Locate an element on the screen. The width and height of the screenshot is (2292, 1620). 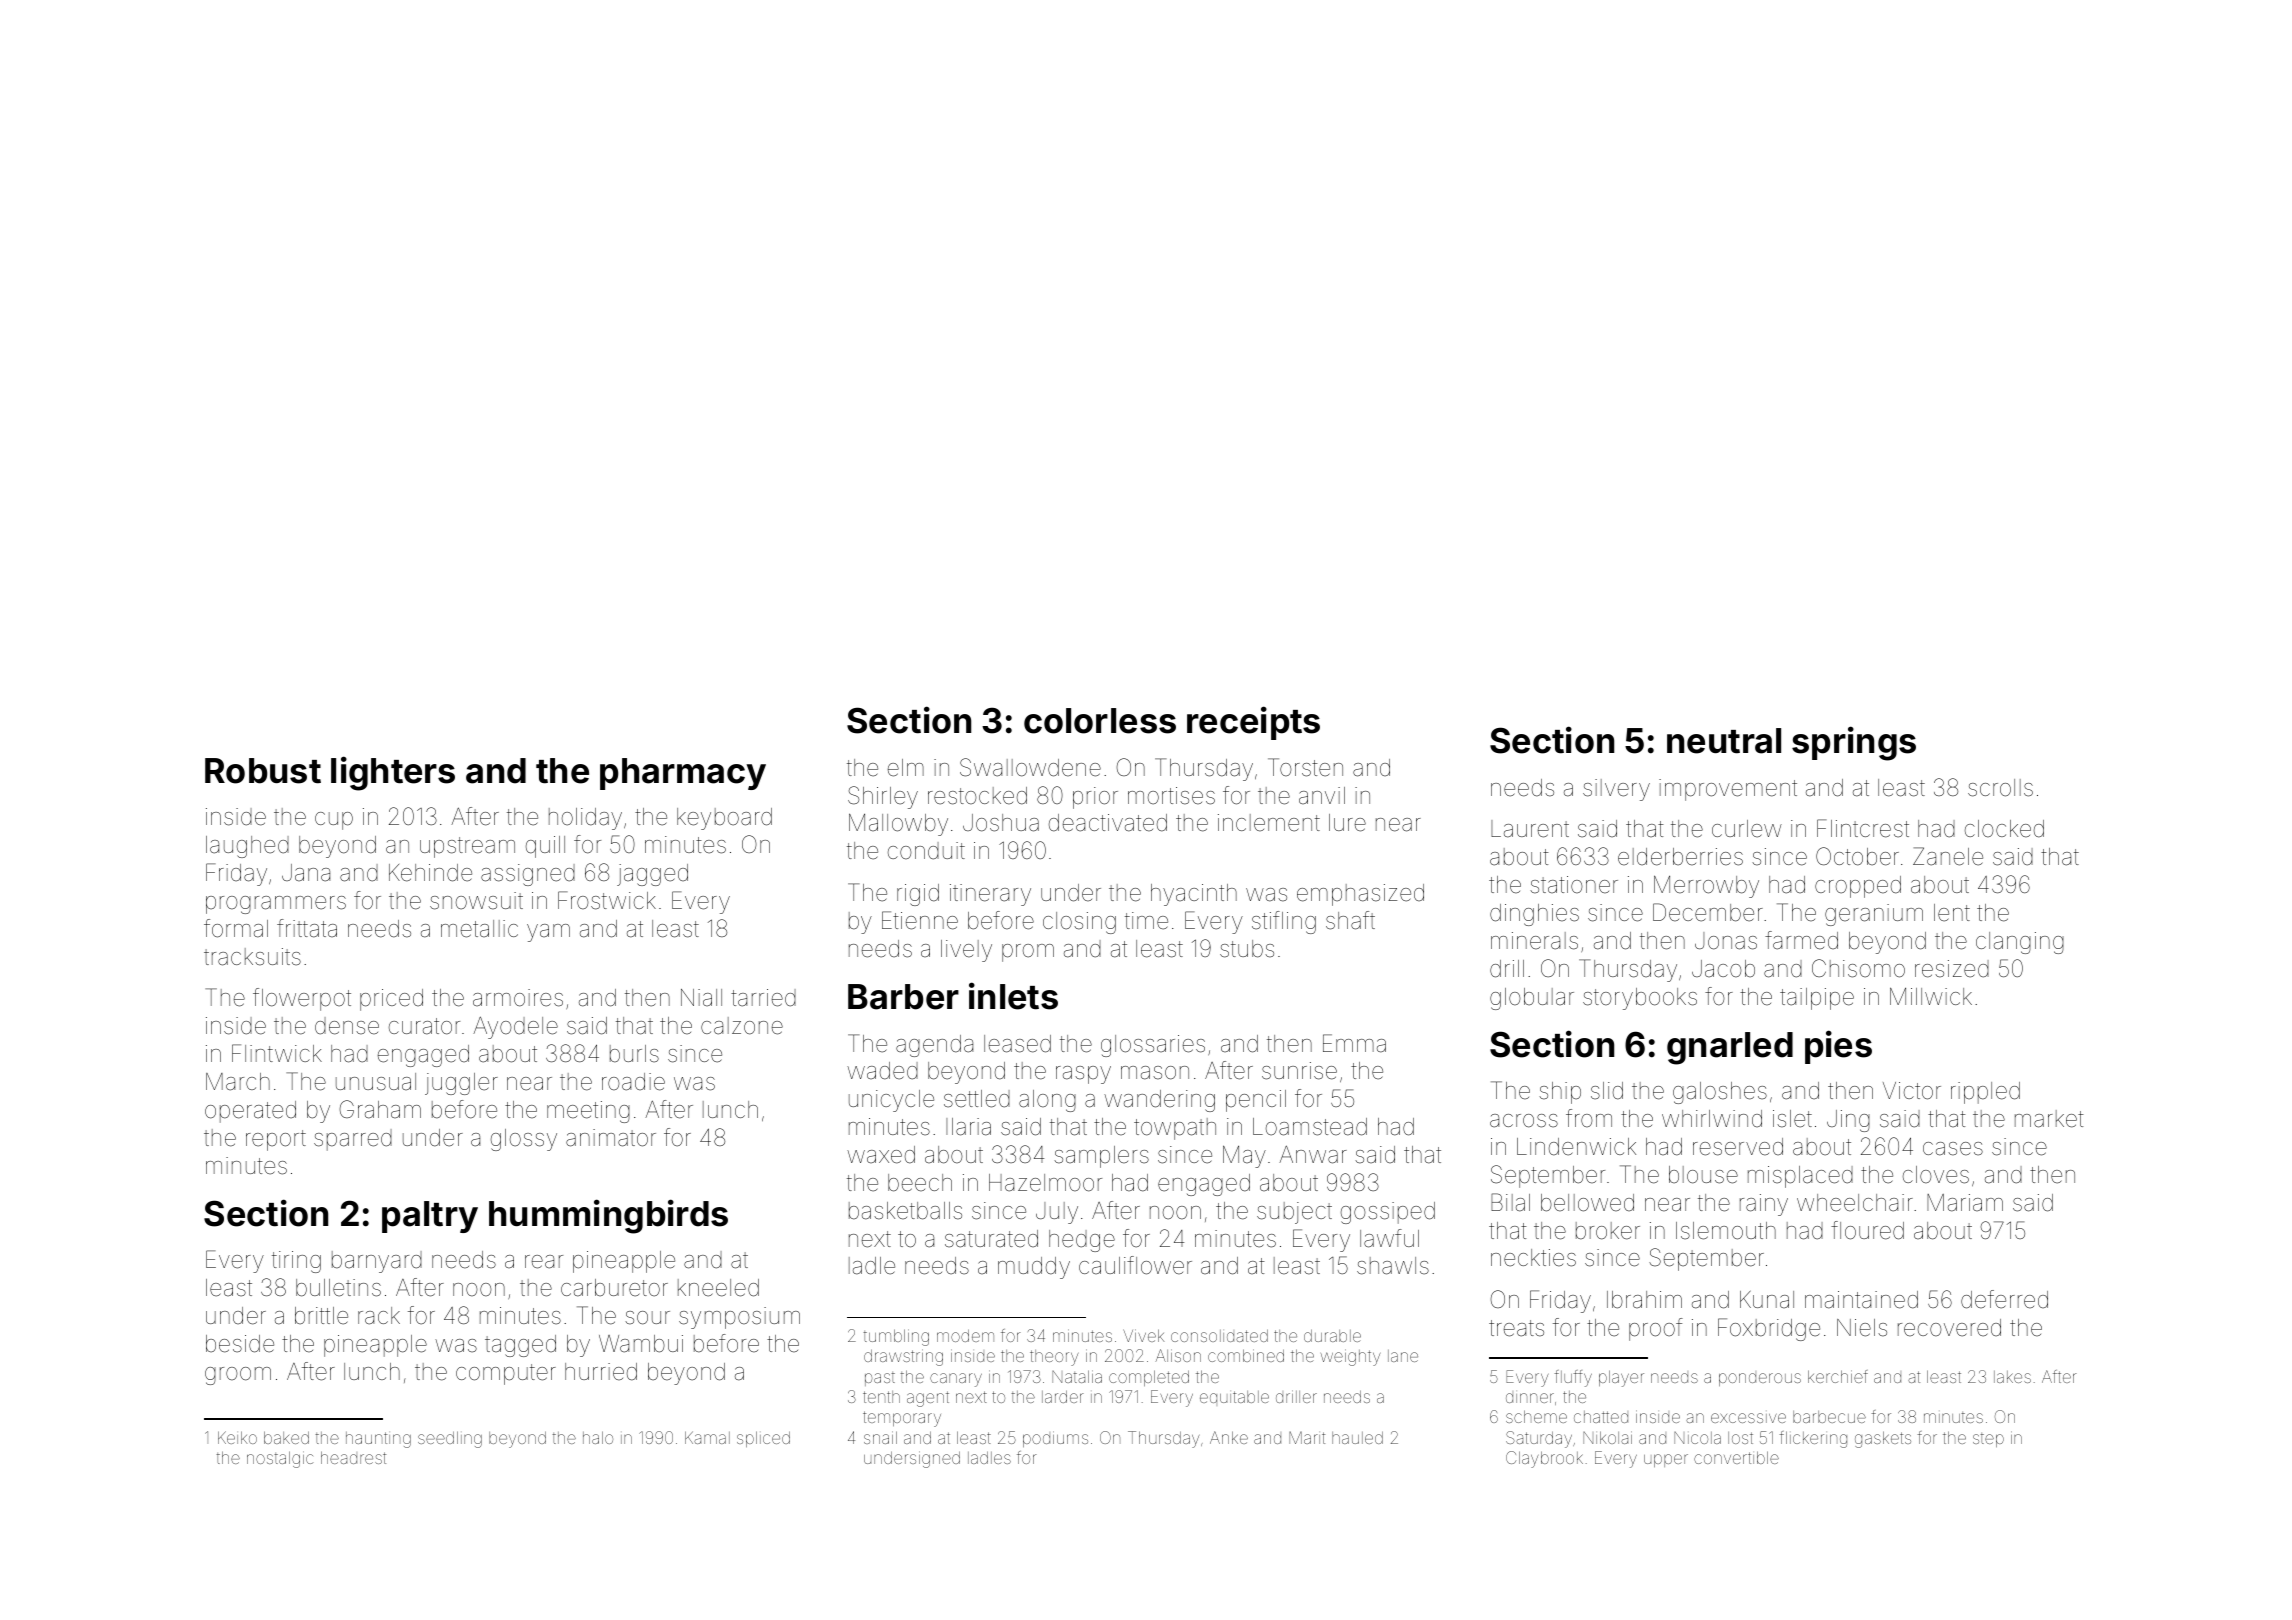
hedge is located at coordinates (1082, 1241).
